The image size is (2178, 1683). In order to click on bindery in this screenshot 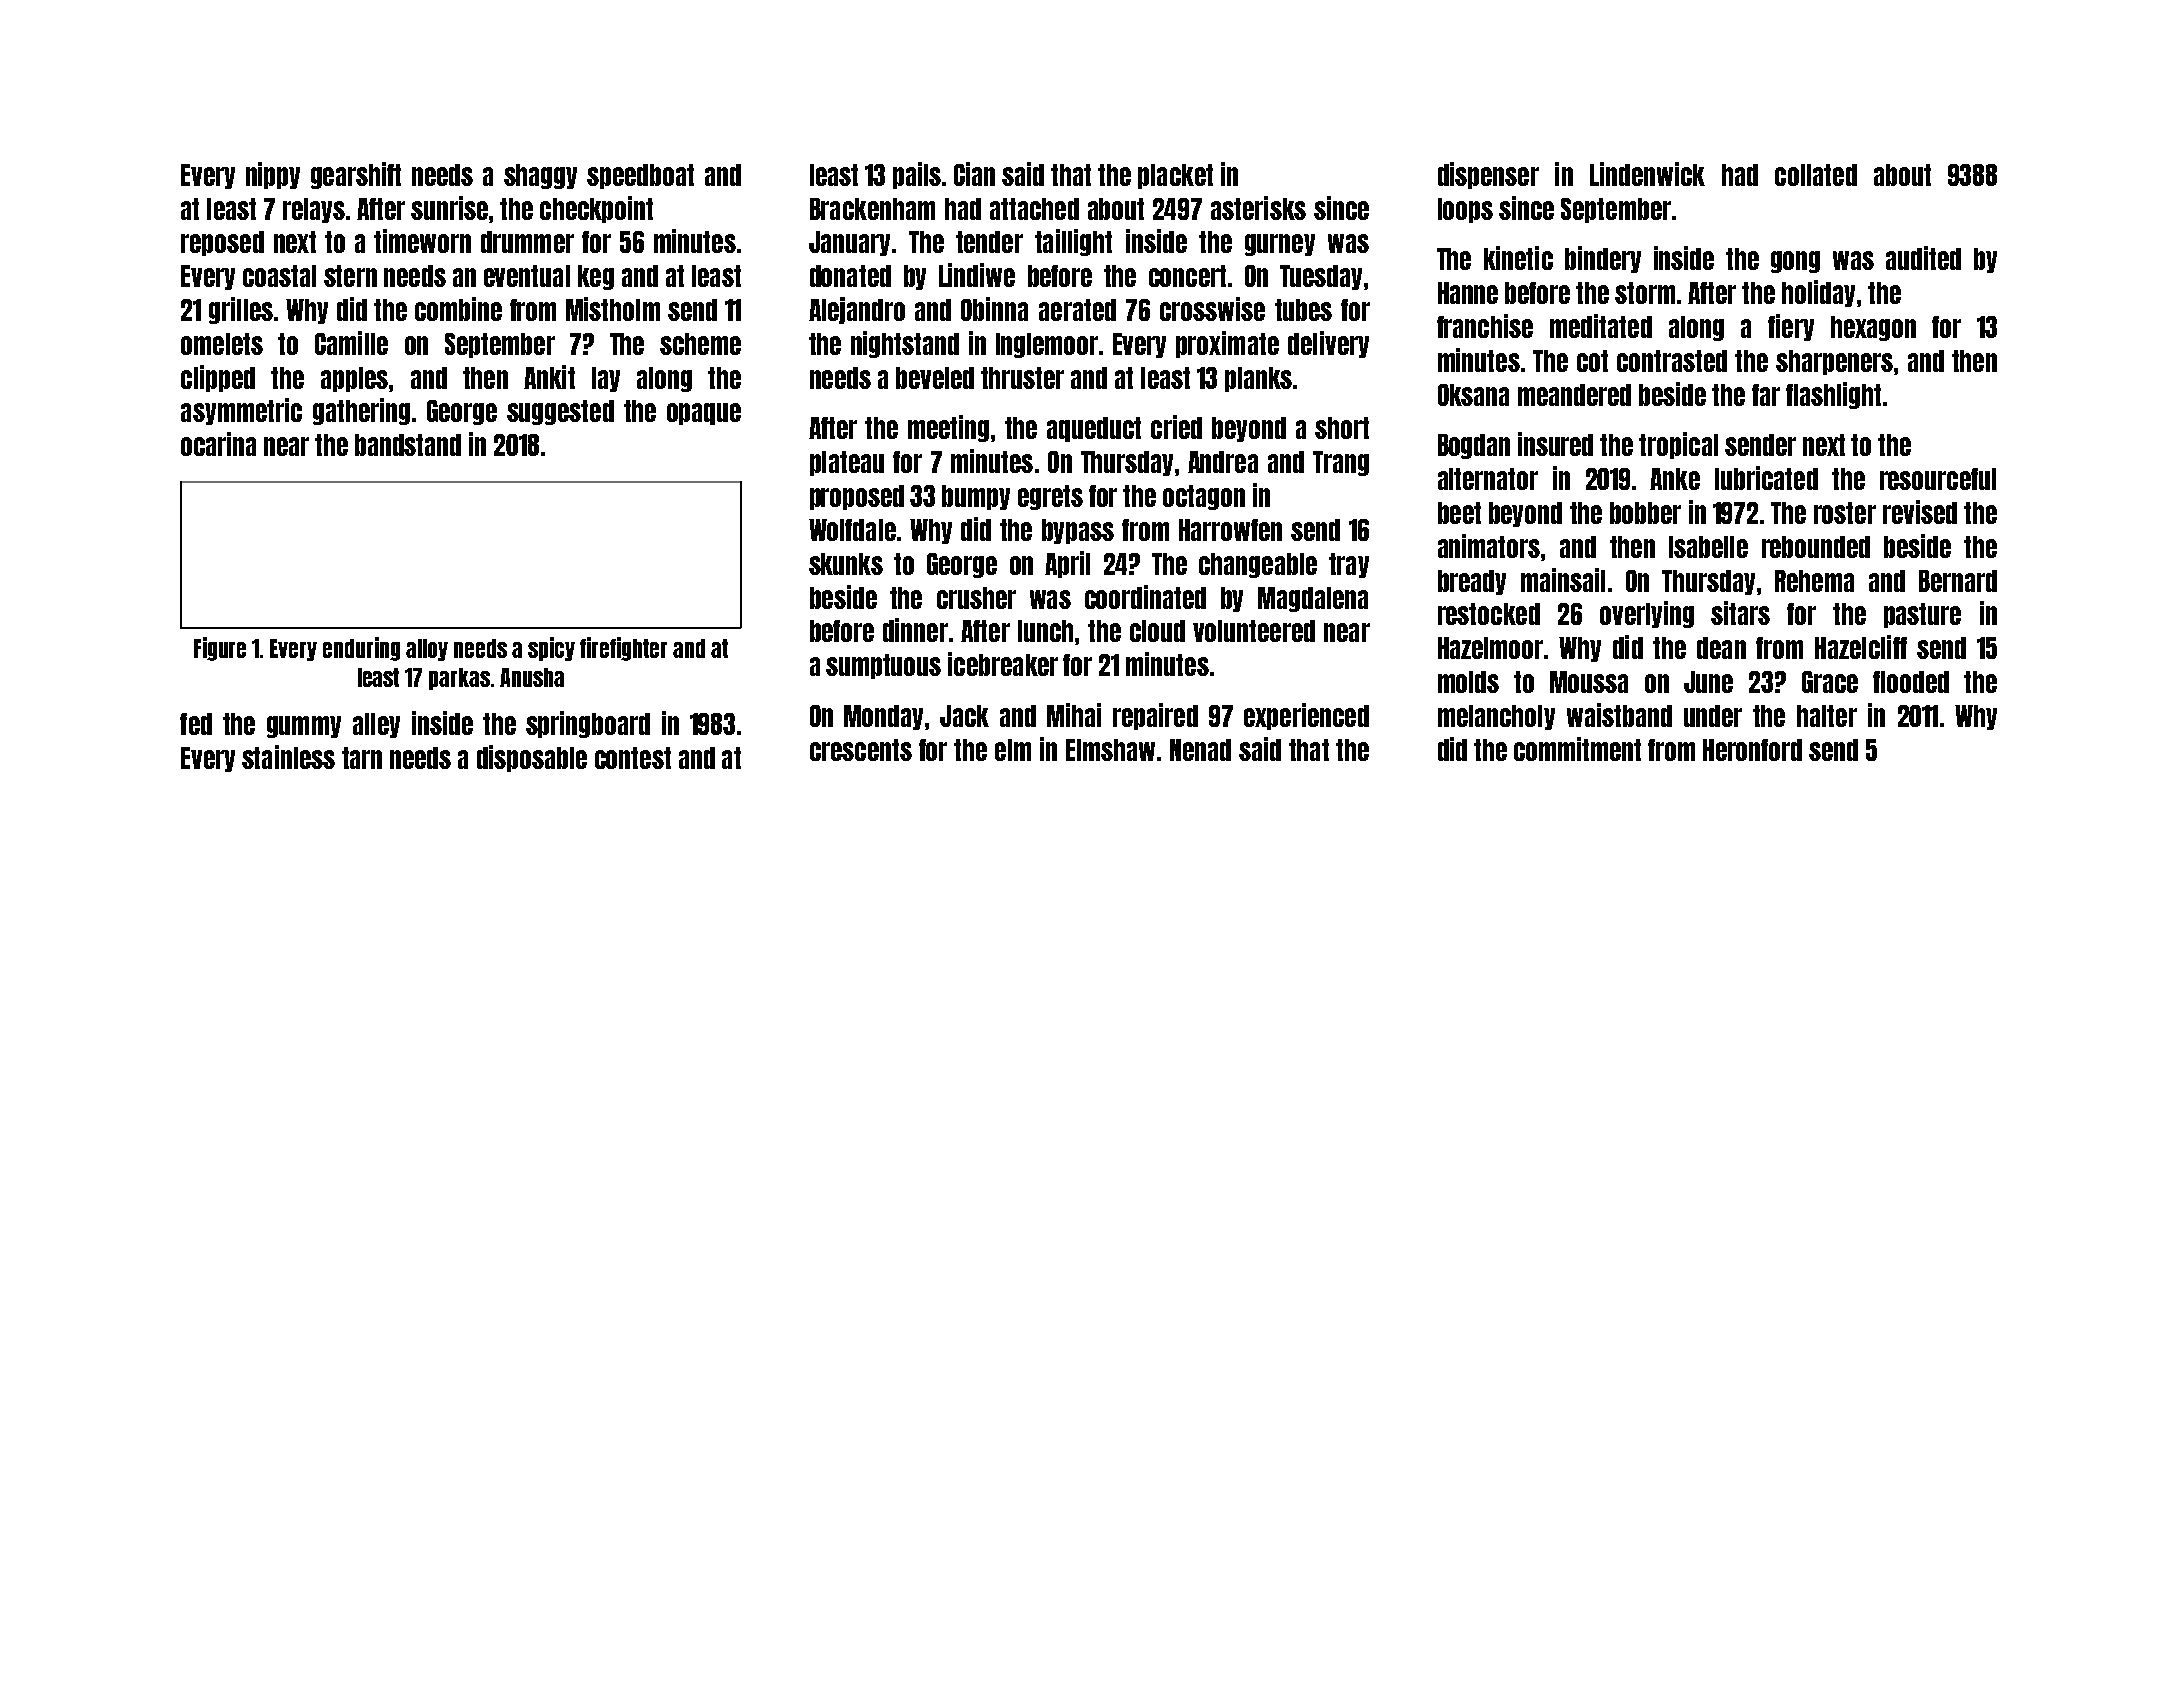, I will do `click(1603, 259)`.
